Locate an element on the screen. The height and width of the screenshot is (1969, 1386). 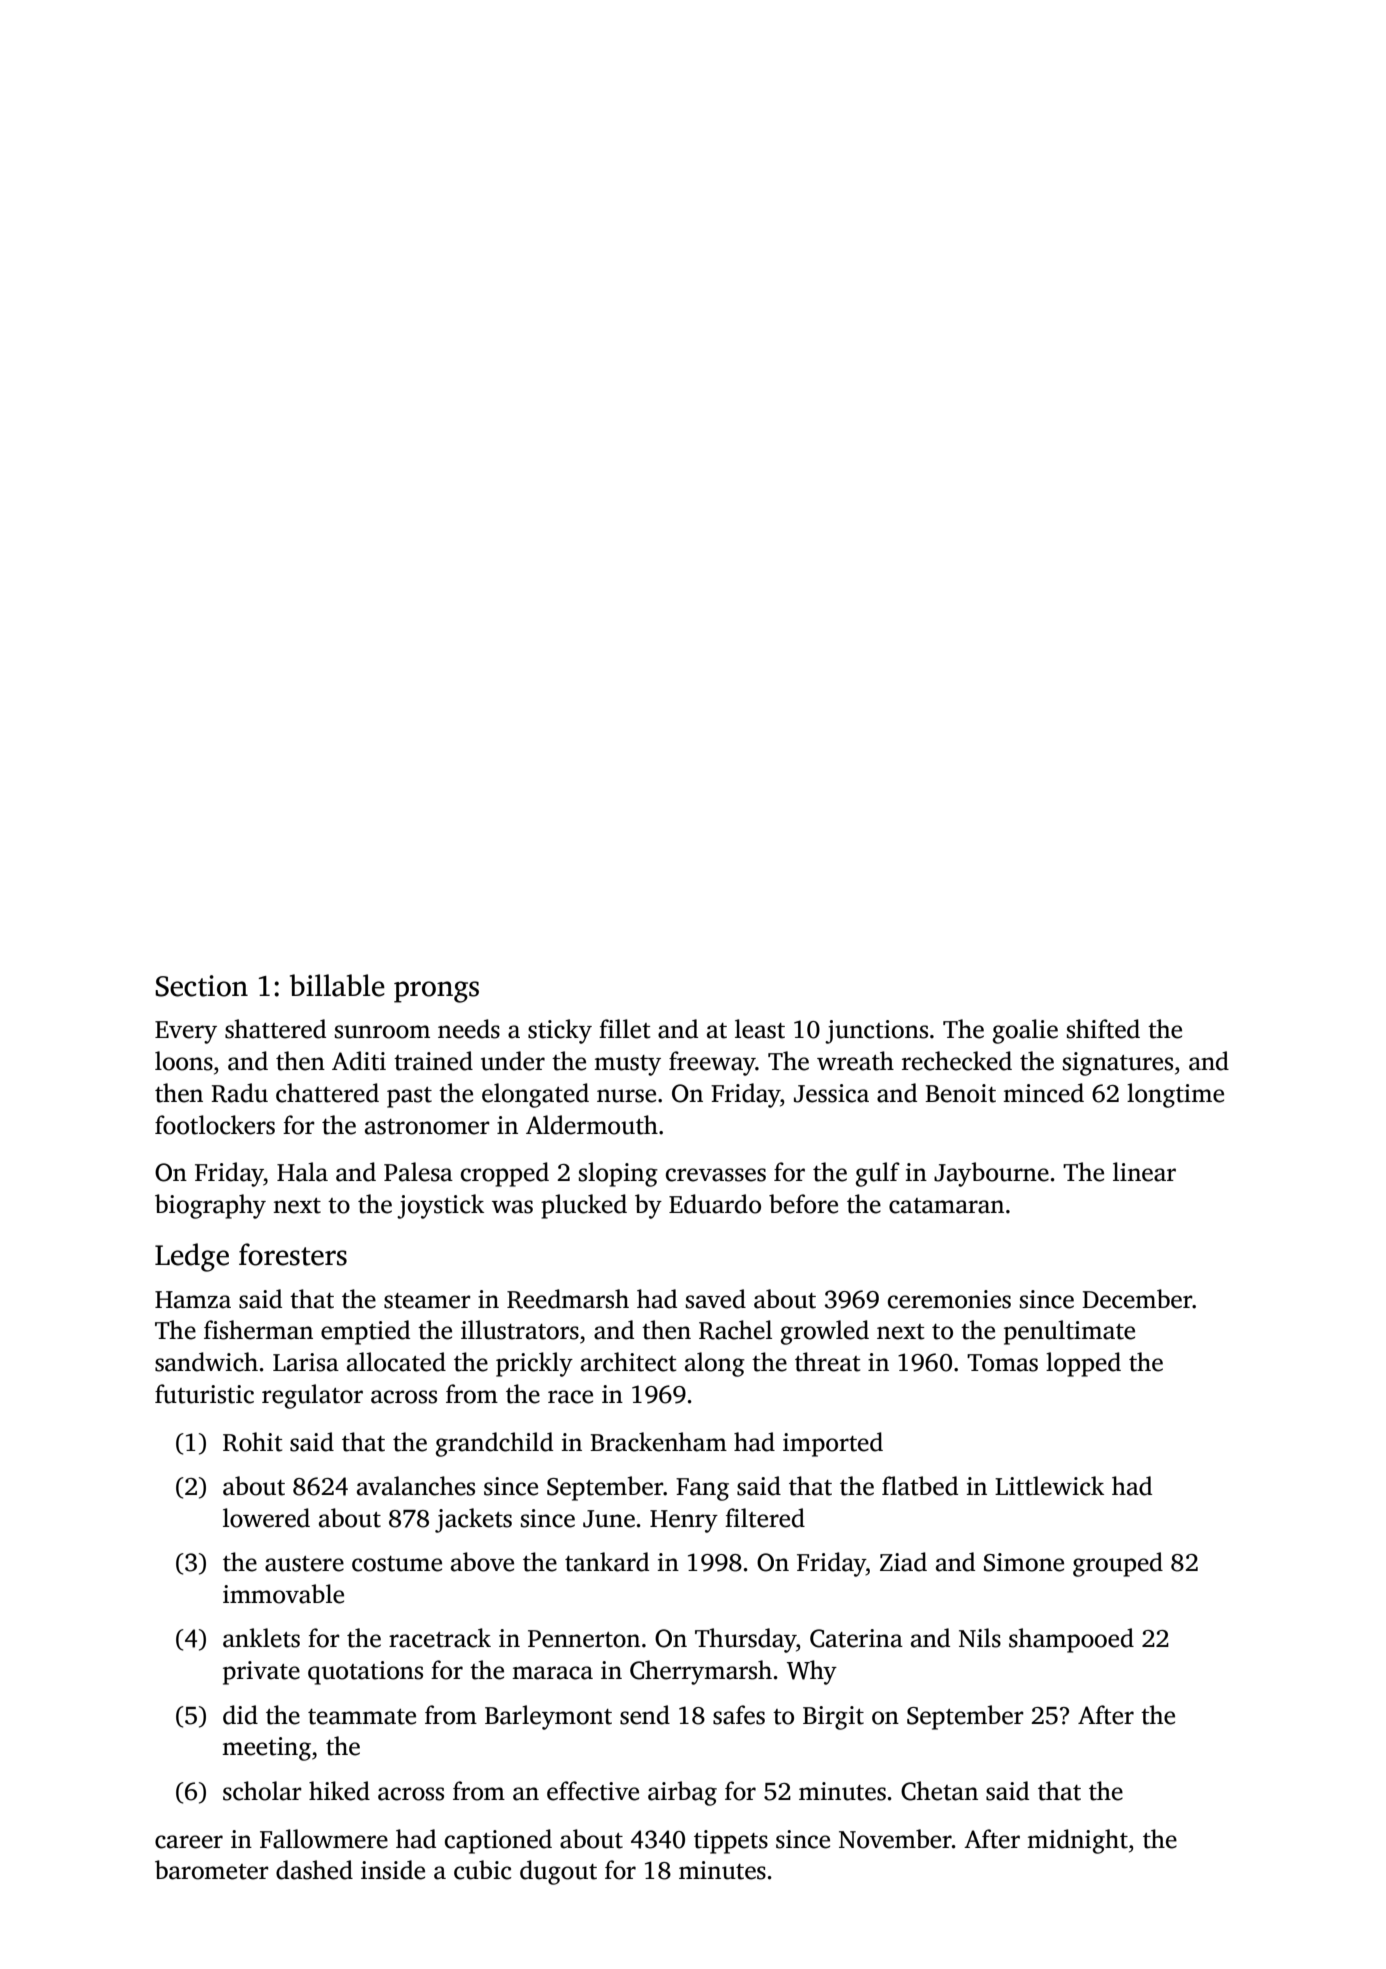
sticky is located at coordinates (560, 1031).
